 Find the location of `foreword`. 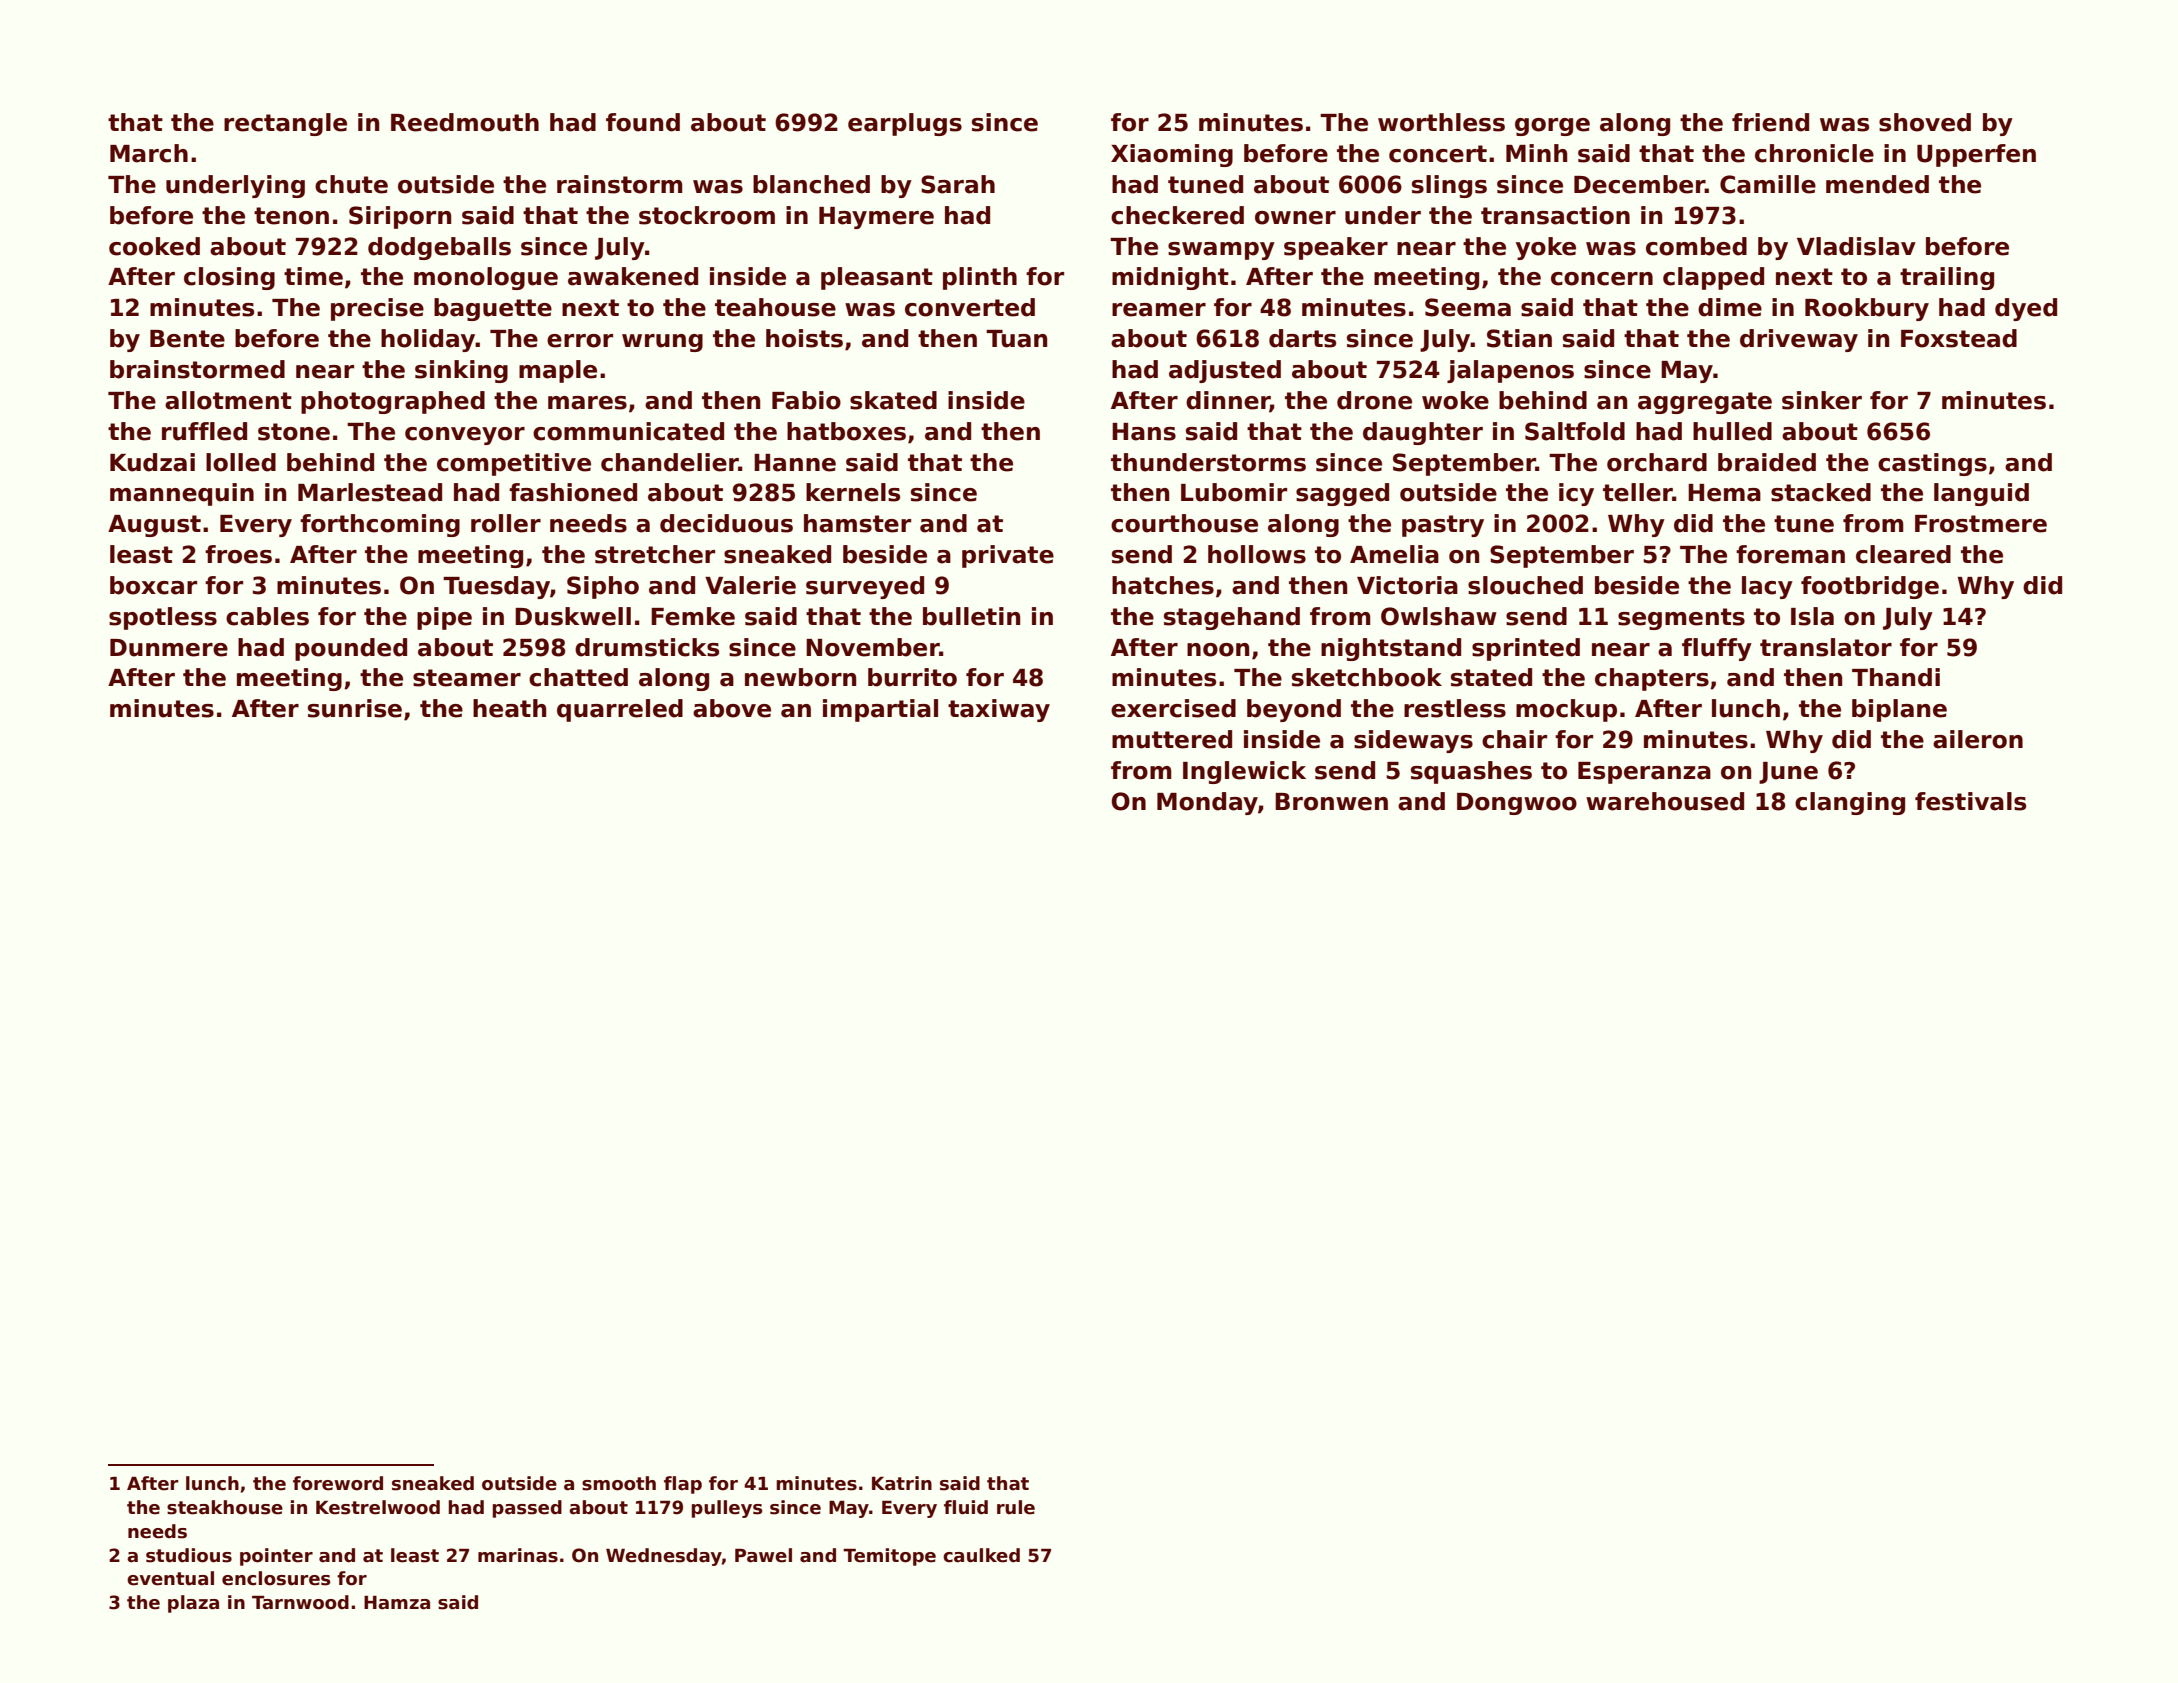

foreword is located at coordinates (338, 1483).
